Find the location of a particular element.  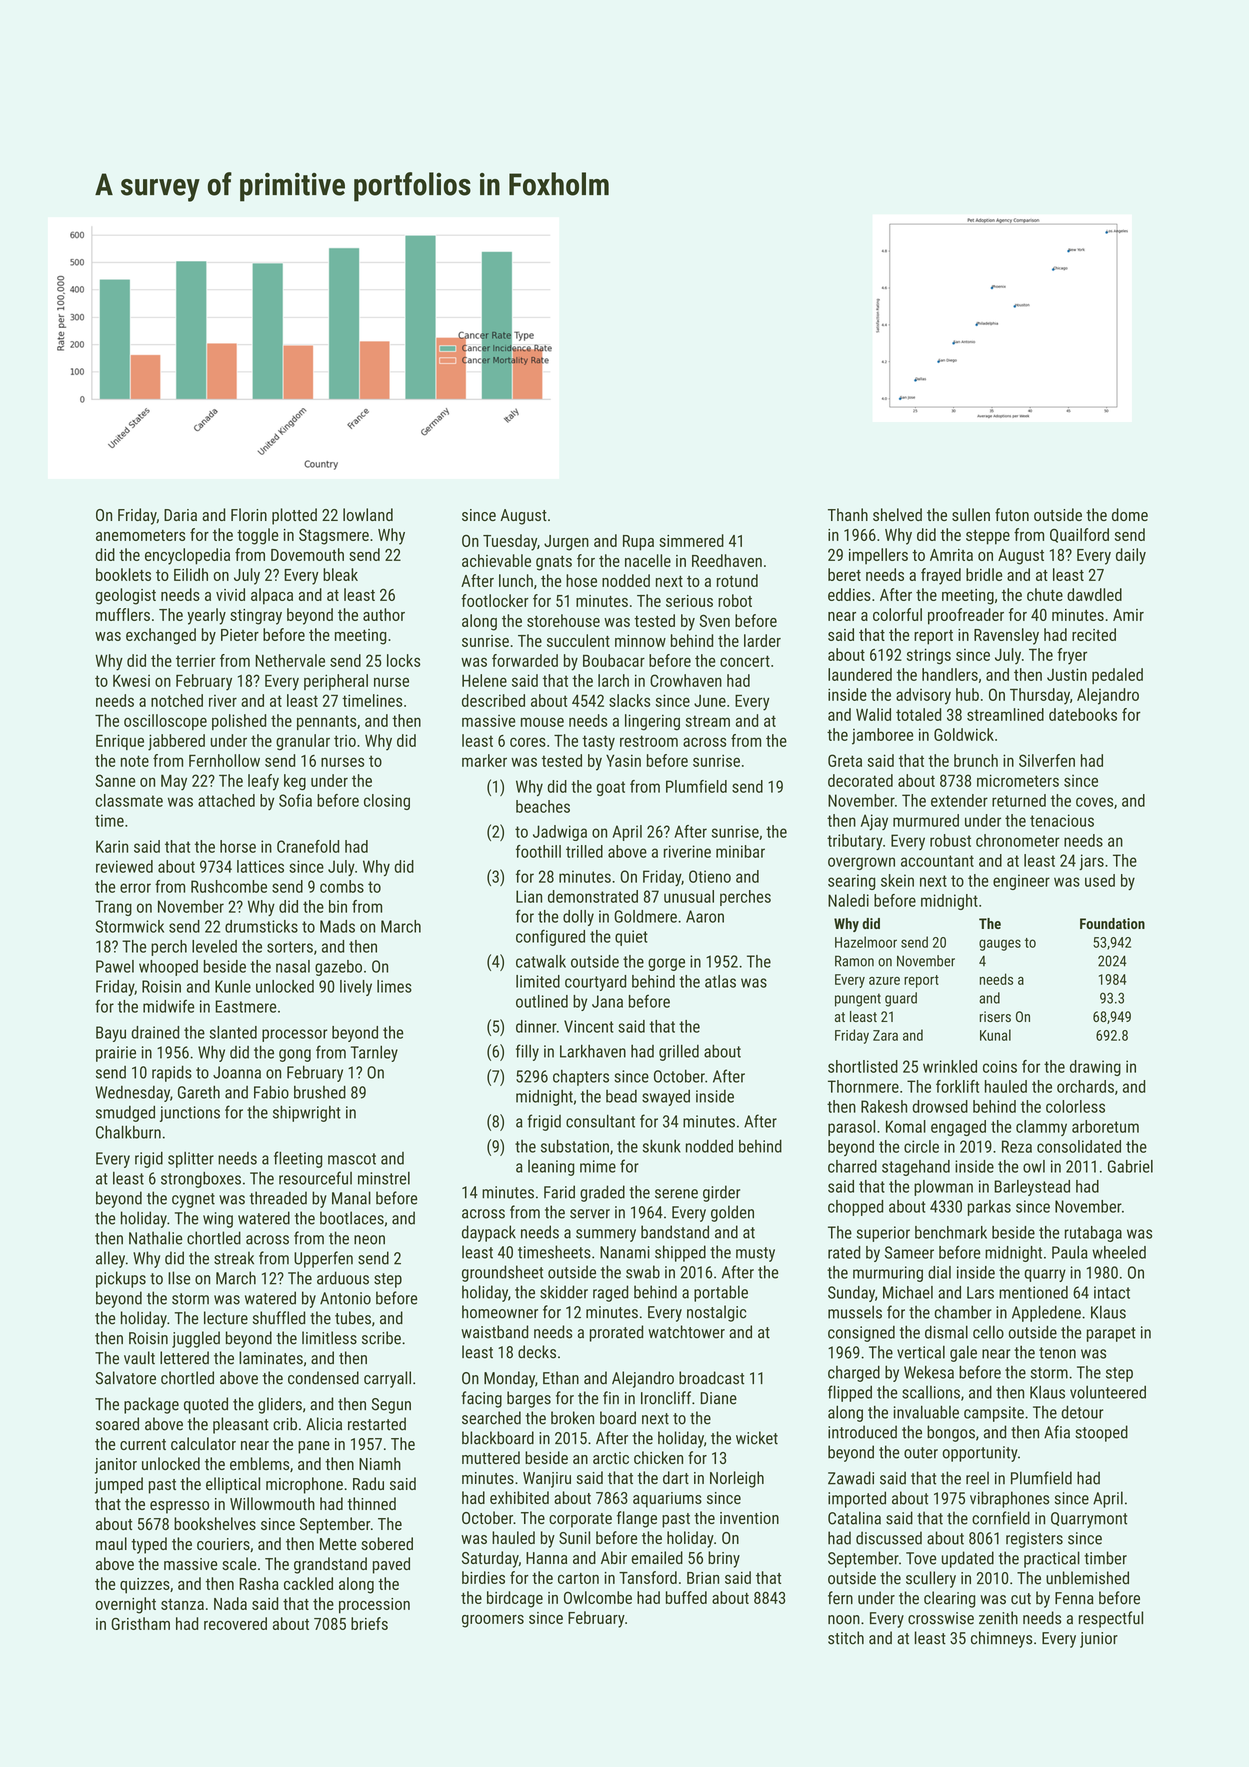

Owlcombe is located at coordinates (598, 1597).
